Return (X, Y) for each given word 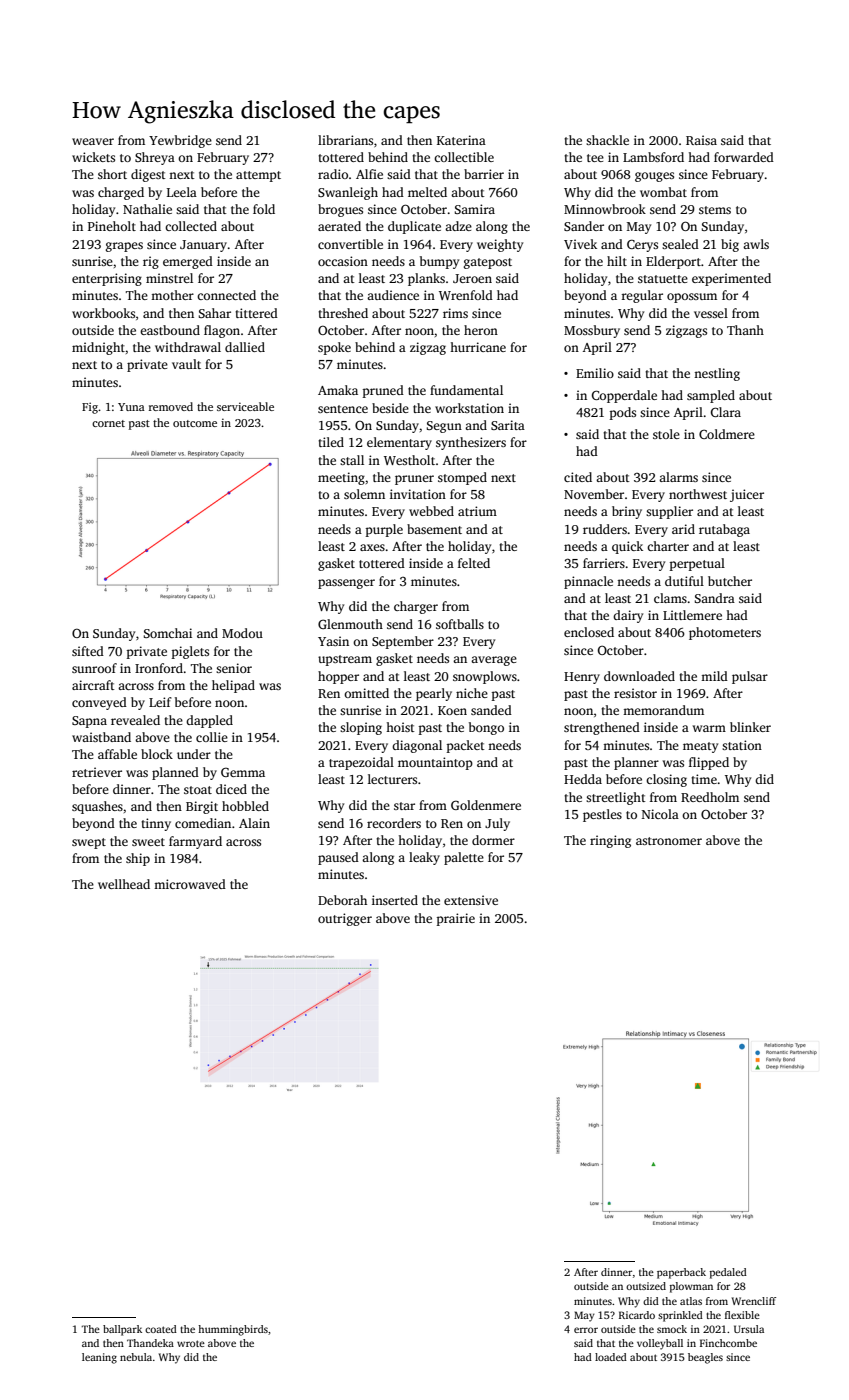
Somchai (167, 633)
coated (161, 1329)
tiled (331, 442)
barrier (484, 174)
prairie (456, 919)
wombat (663, 192)
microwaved (190, 884)
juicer (747, 495)
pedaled (728, 1273)
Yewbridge (180, 141)
